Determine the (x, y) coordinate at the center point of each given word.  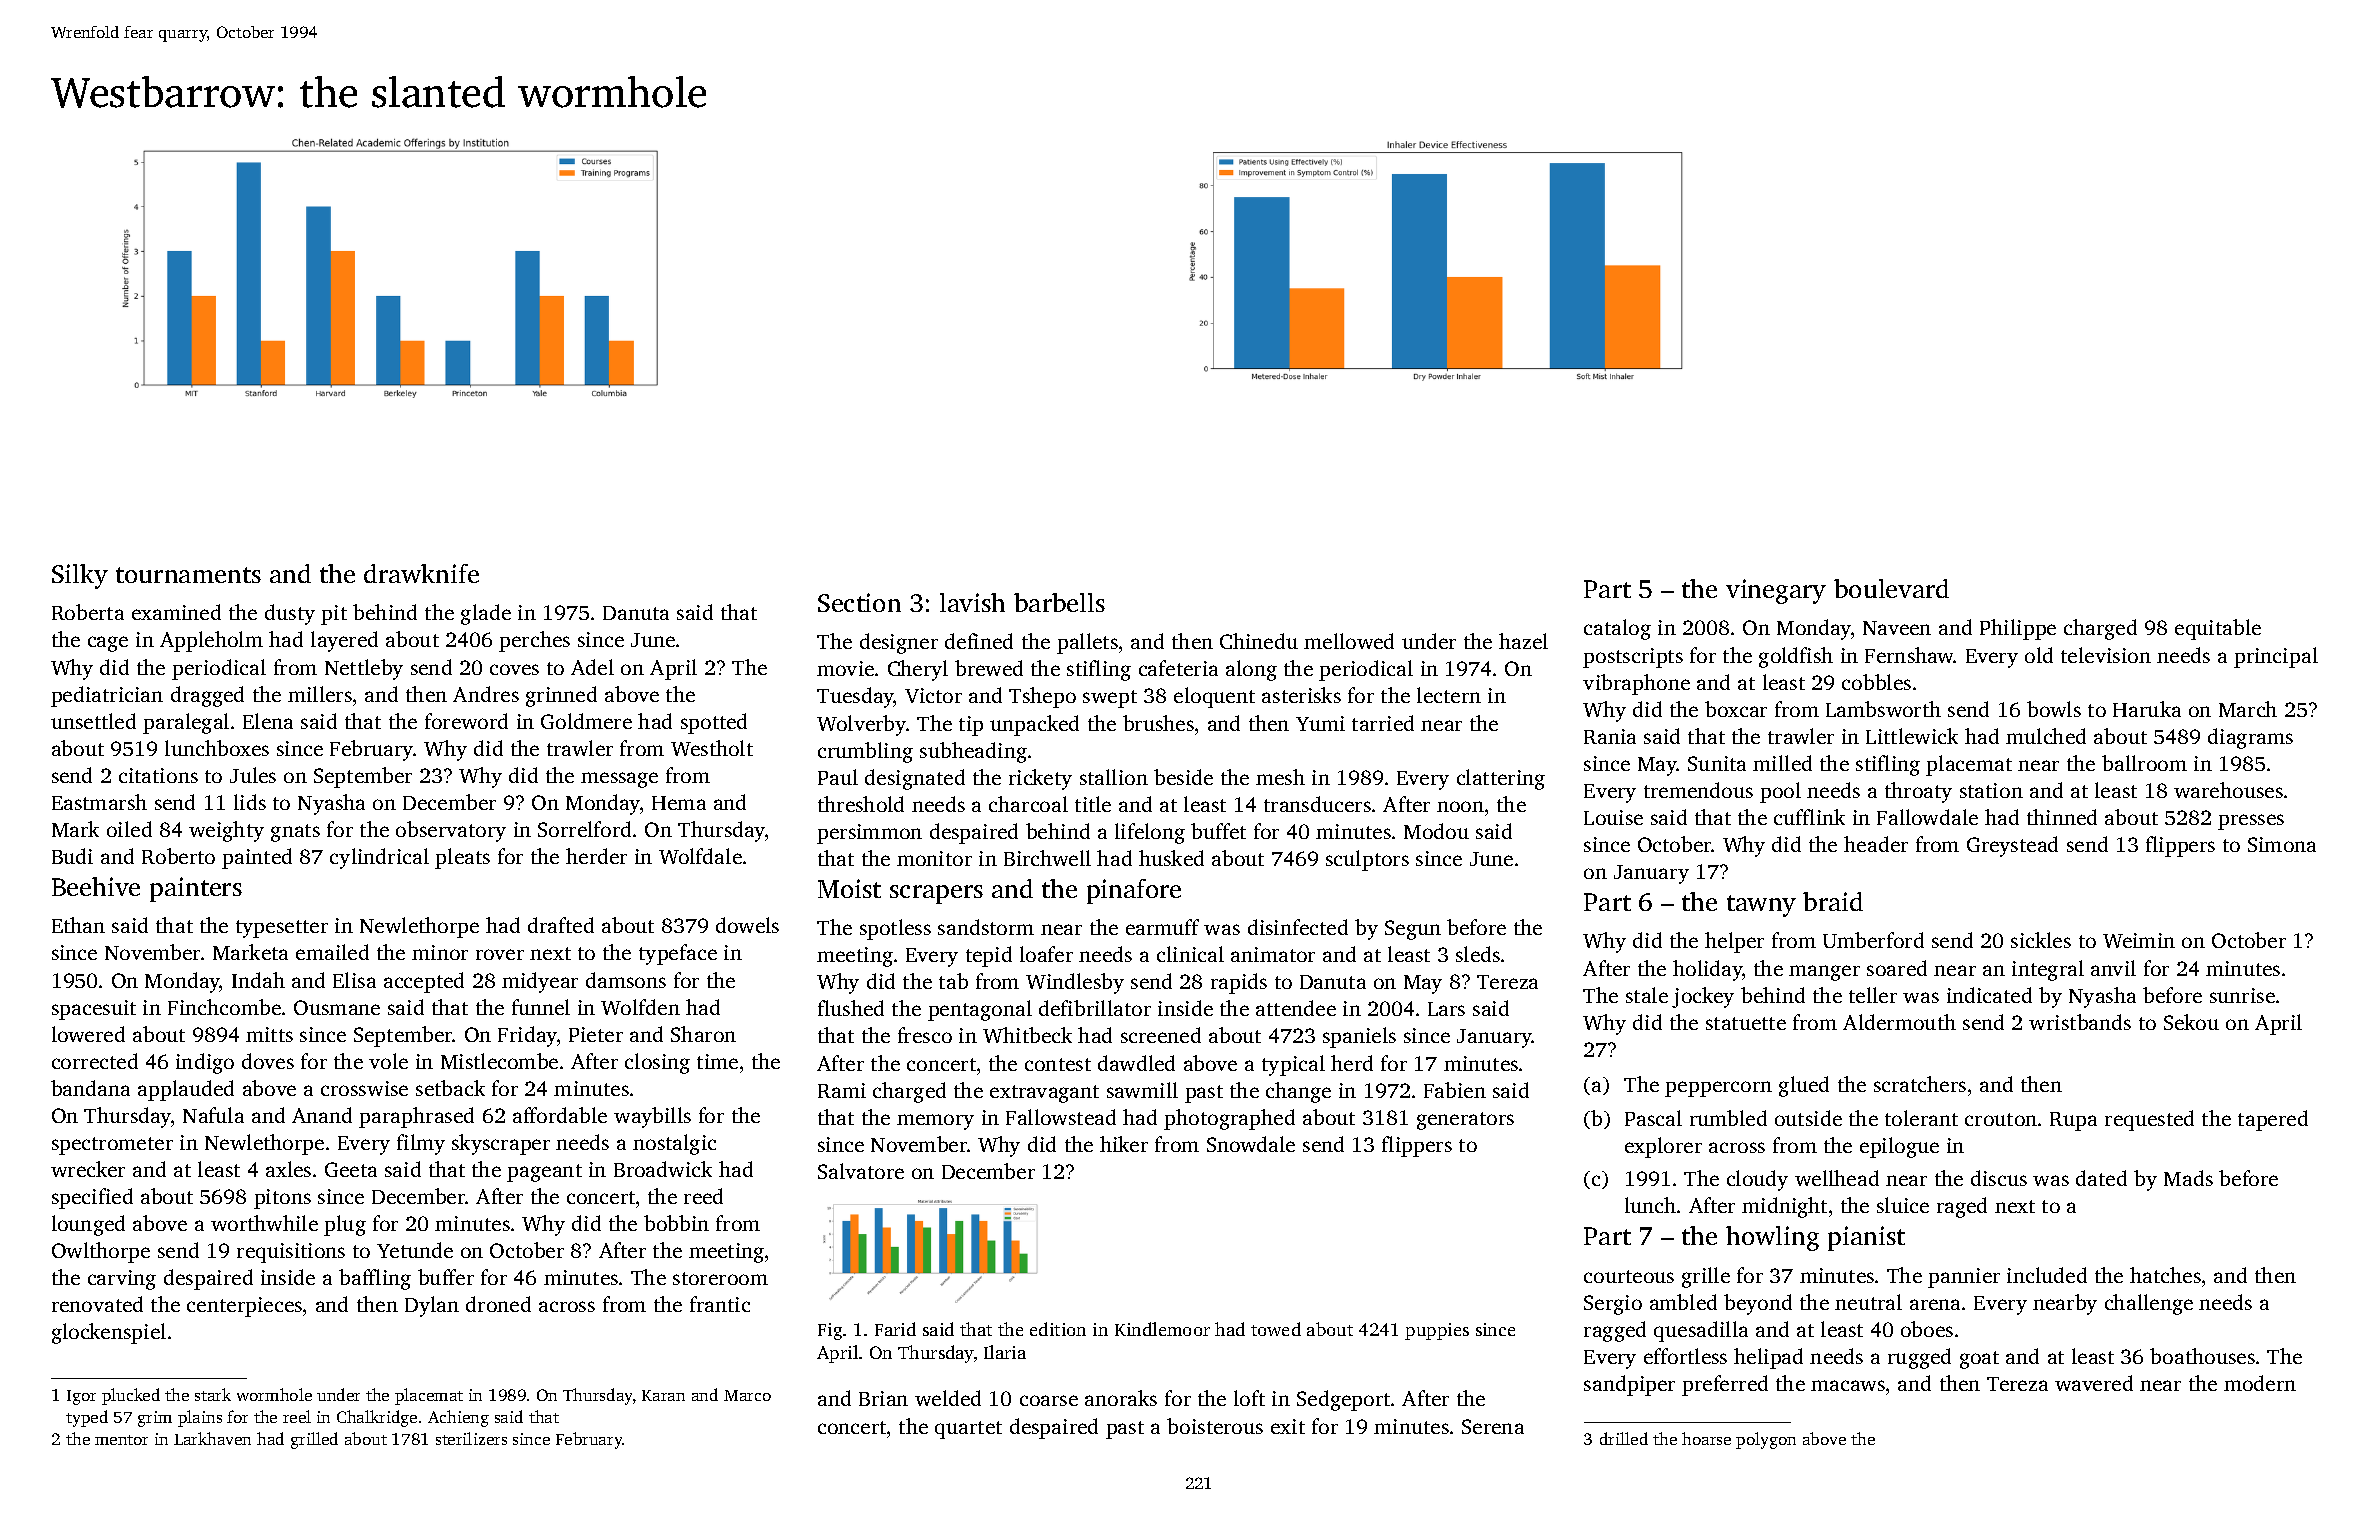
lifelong (1150, 833)
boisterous (1215, 1426)
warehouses (2228, 790)
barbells (1059, 602)
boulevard (1891, 588)
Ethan (78, 925)
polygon (1766, 1440)
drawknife (421, 573)
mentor (121, 1440)
